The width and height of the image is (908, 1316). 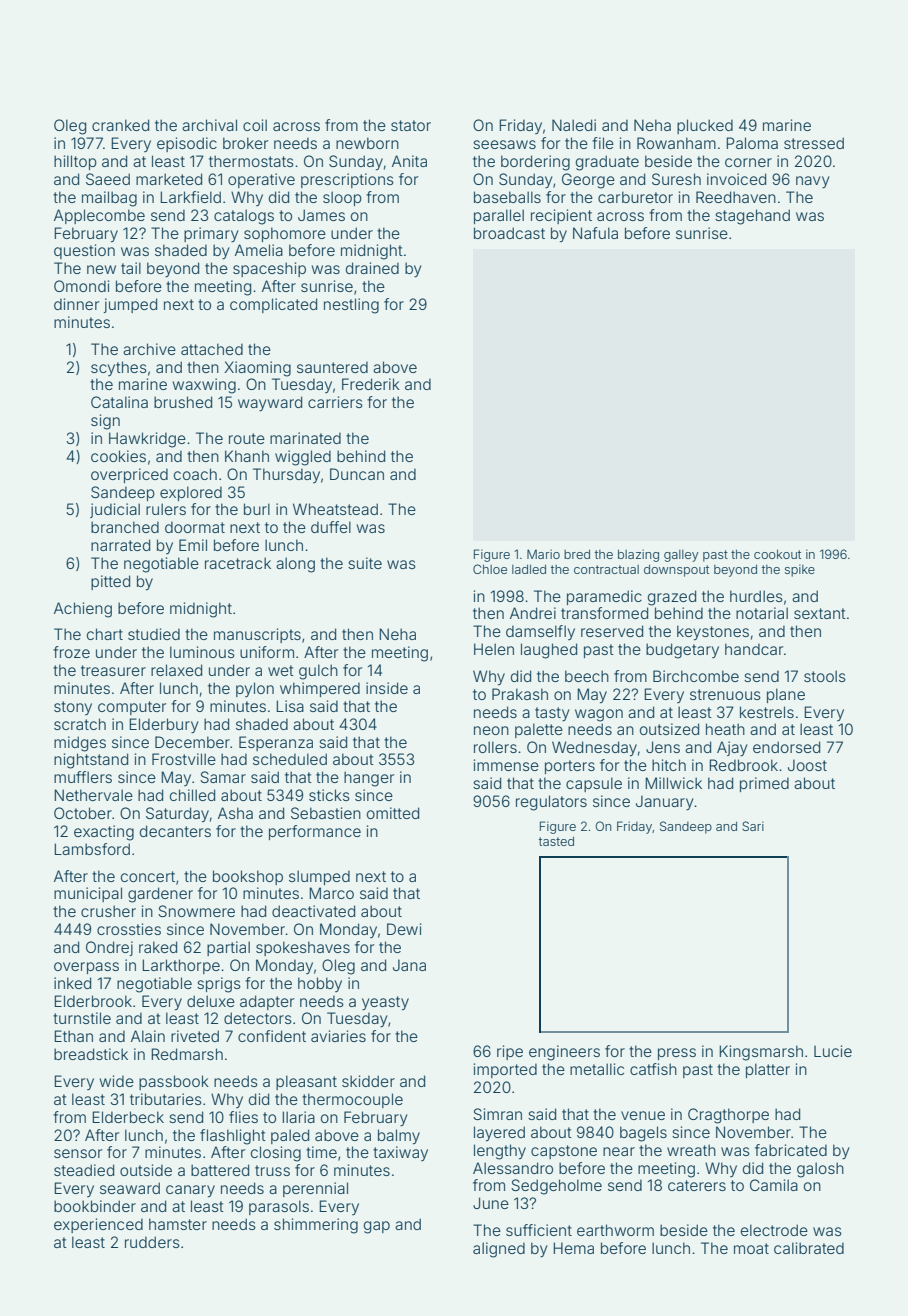 What do you see at coordinates (318, 672) in the image?
I see `gulch` at bounding box center [318, 672].
